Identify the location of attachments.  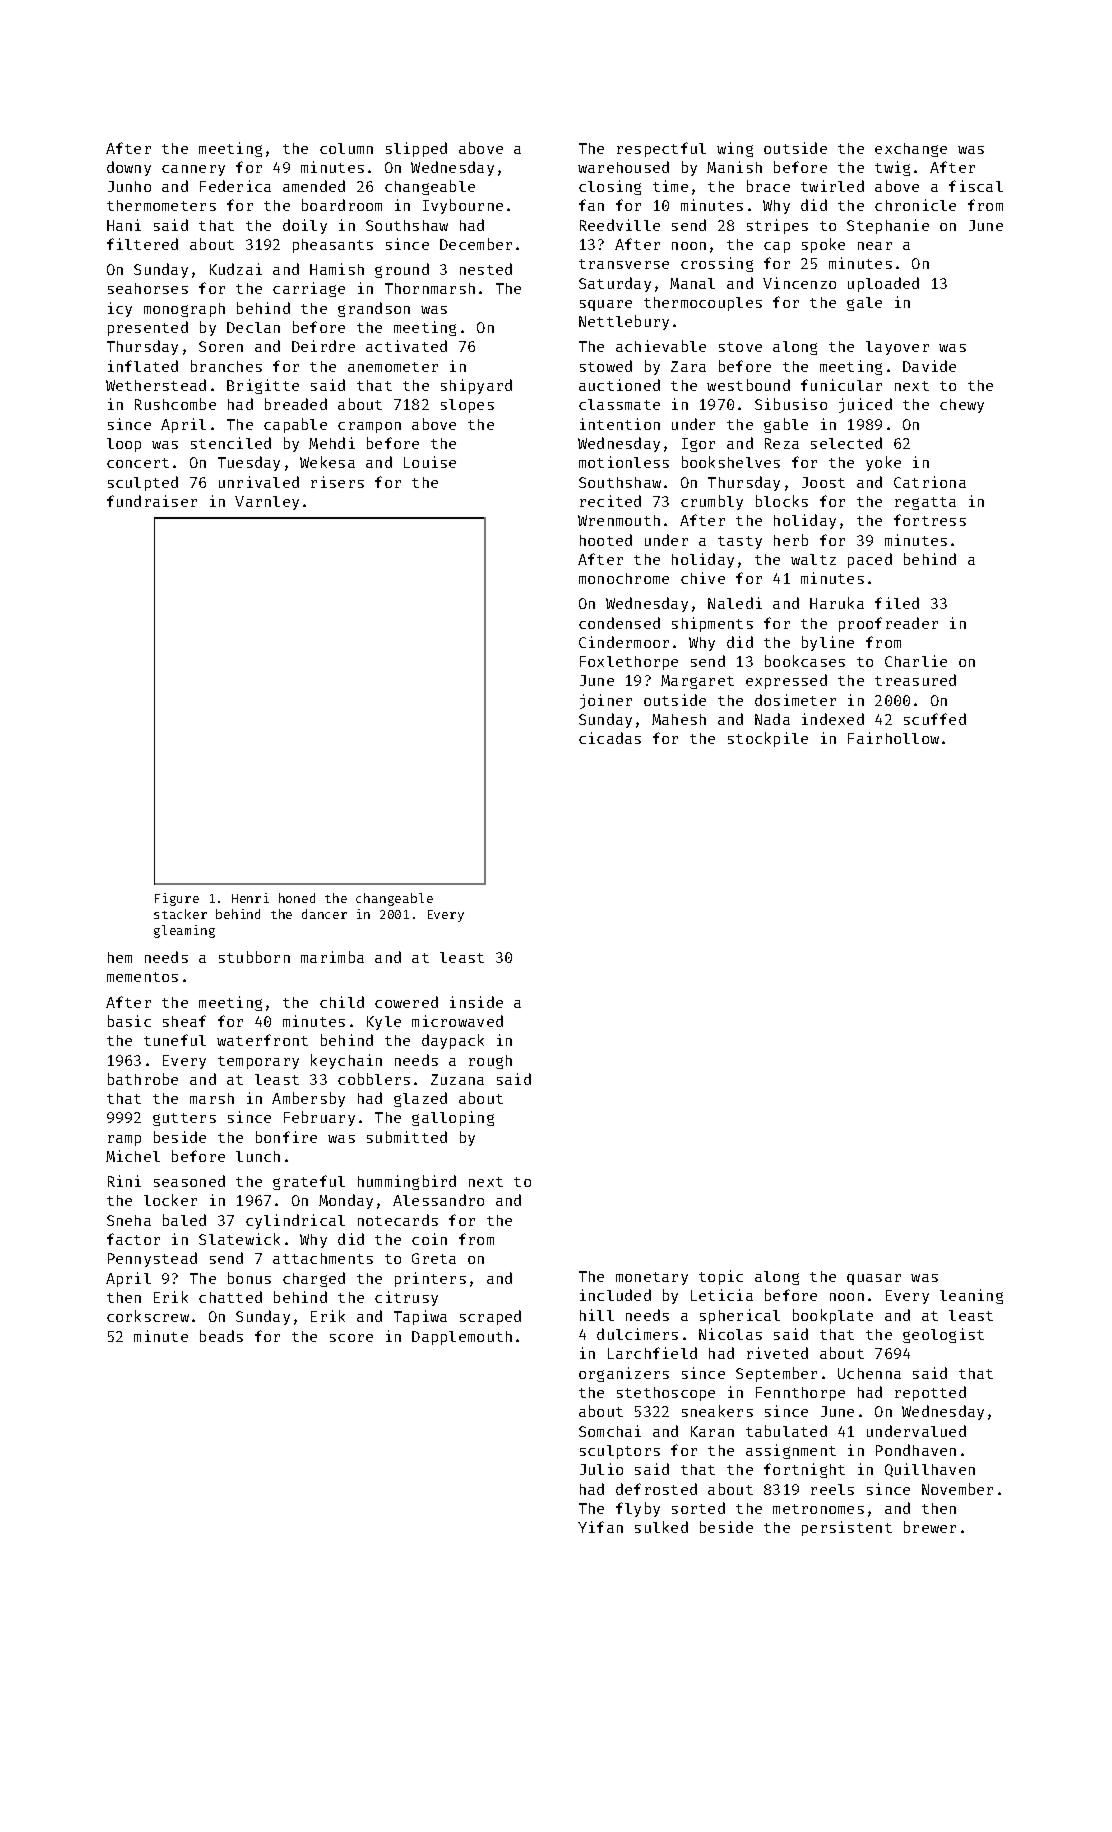
(323, 1258).
